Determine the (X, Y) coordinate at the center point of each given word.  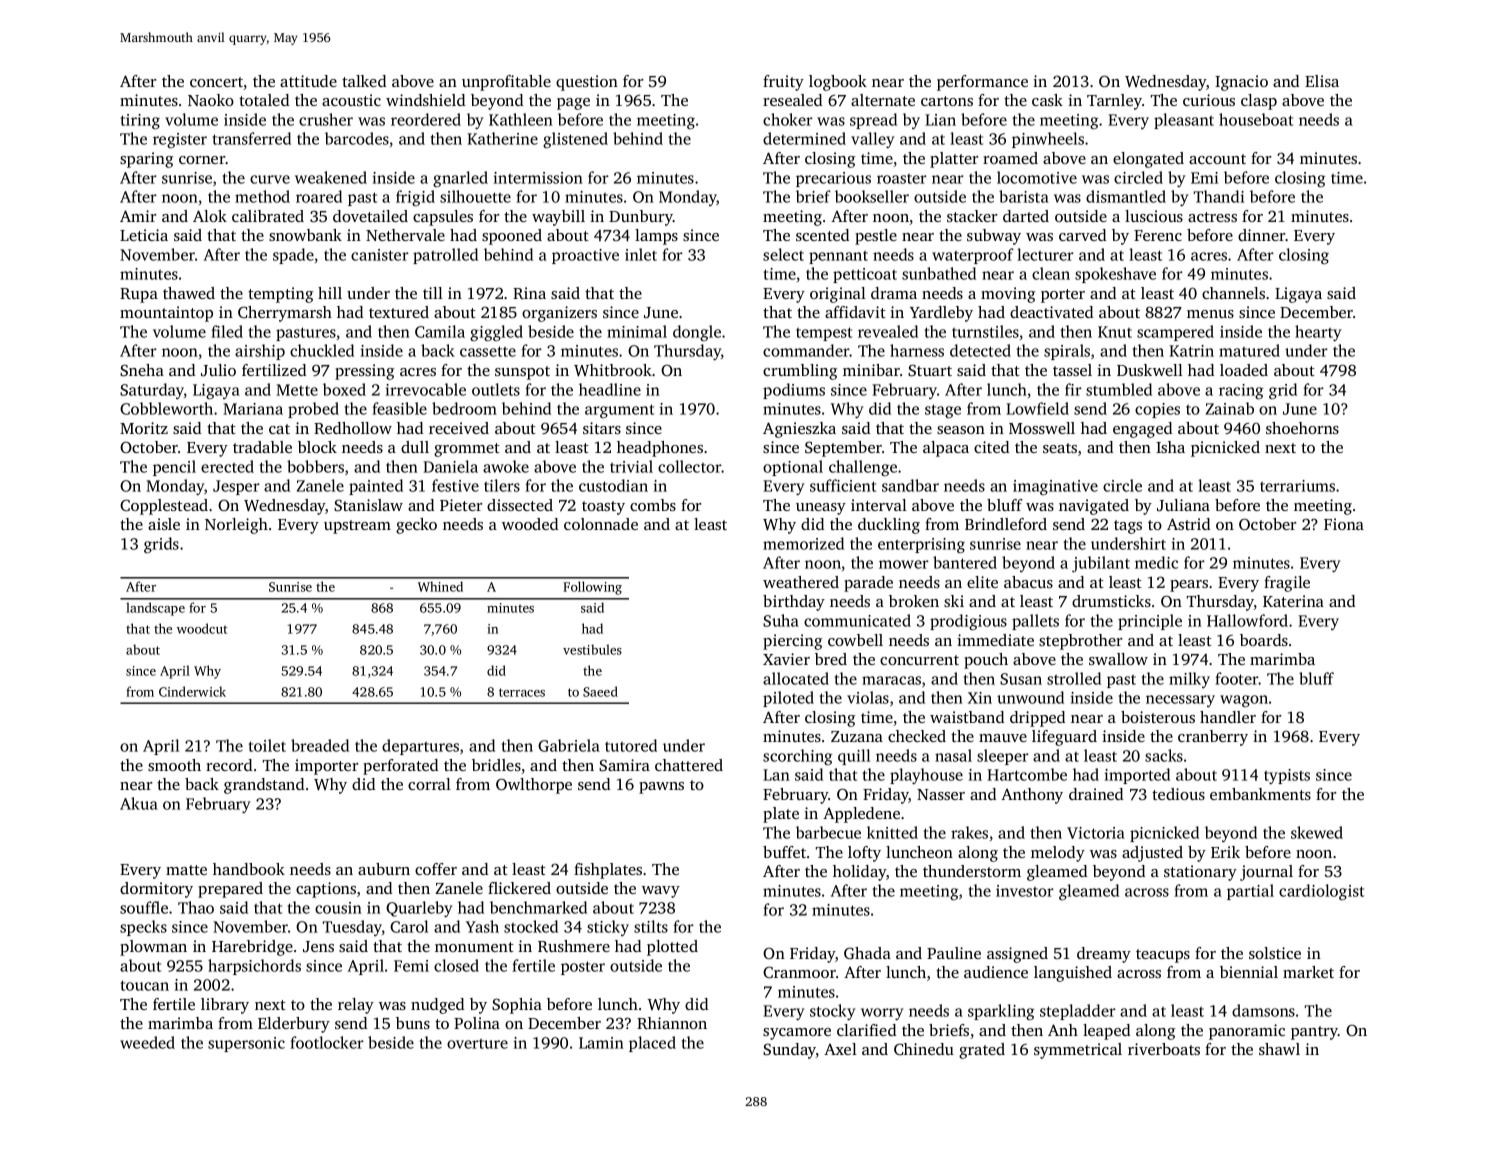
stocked (531, 926)
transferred (252, 138)
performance (982, 83)
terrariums (1297, 486)
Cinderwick (192, 691)
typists (1287, 776)
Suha (781, 620)
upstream (357, 527)
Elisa (1322, 81)
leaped (1106, 1032)
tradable (262, 447)
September (843, 449)
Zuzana (857, 736)
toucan (145, 985)
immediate (995, 640)
